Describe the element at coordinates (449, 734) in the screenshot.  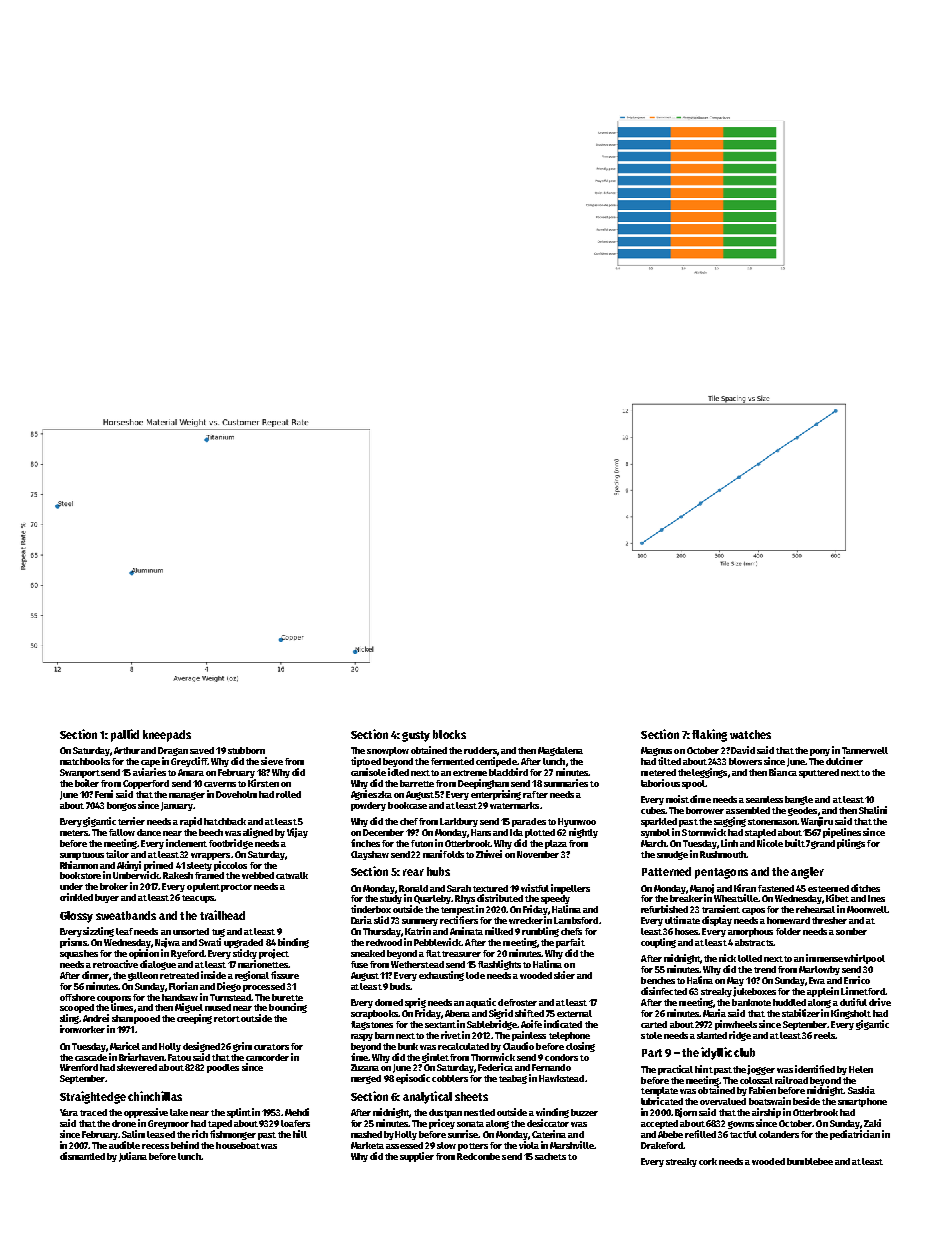
I see `blocks` at that location.
